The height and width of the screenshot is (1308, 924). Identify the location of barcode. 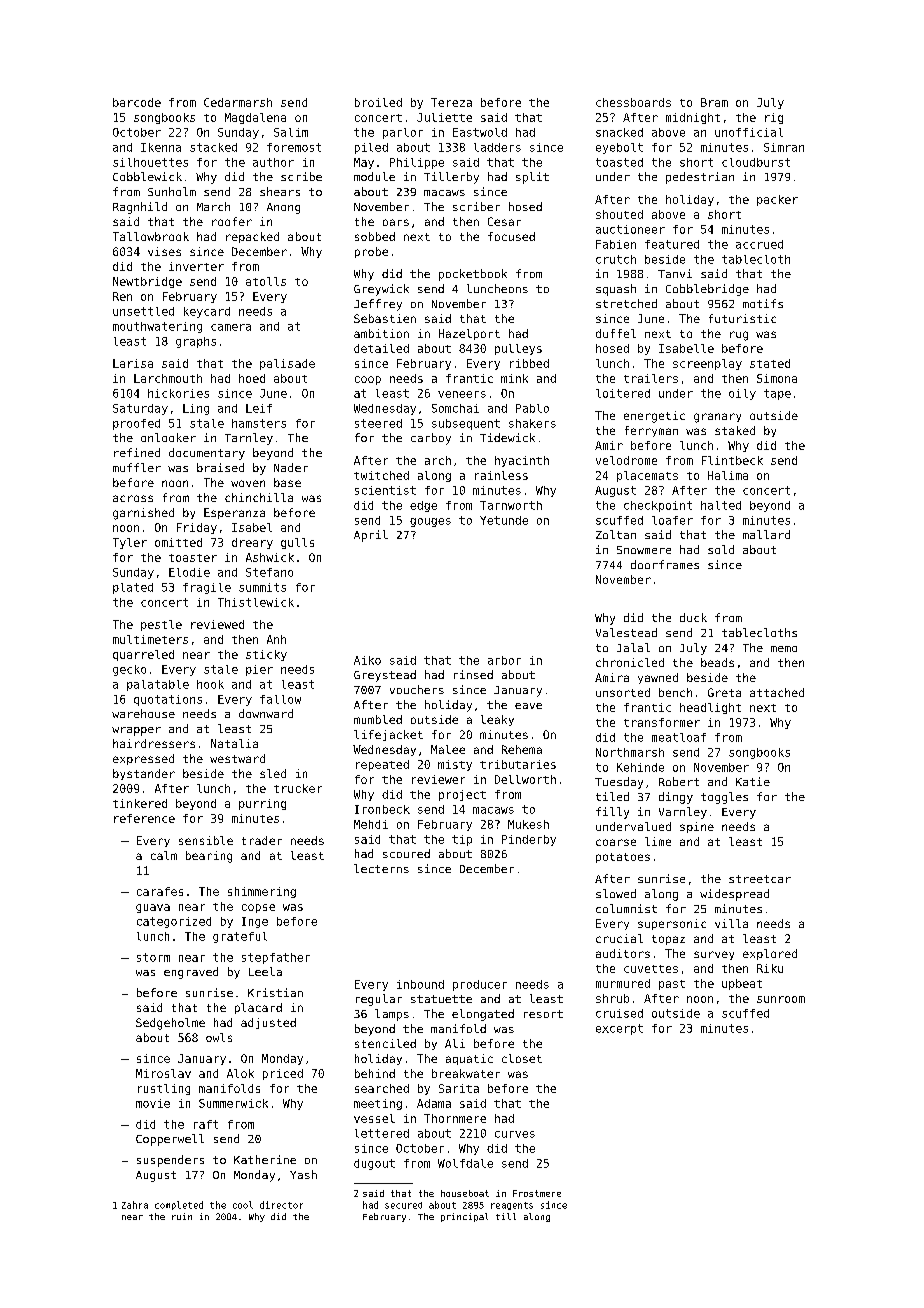
(137, 102).
